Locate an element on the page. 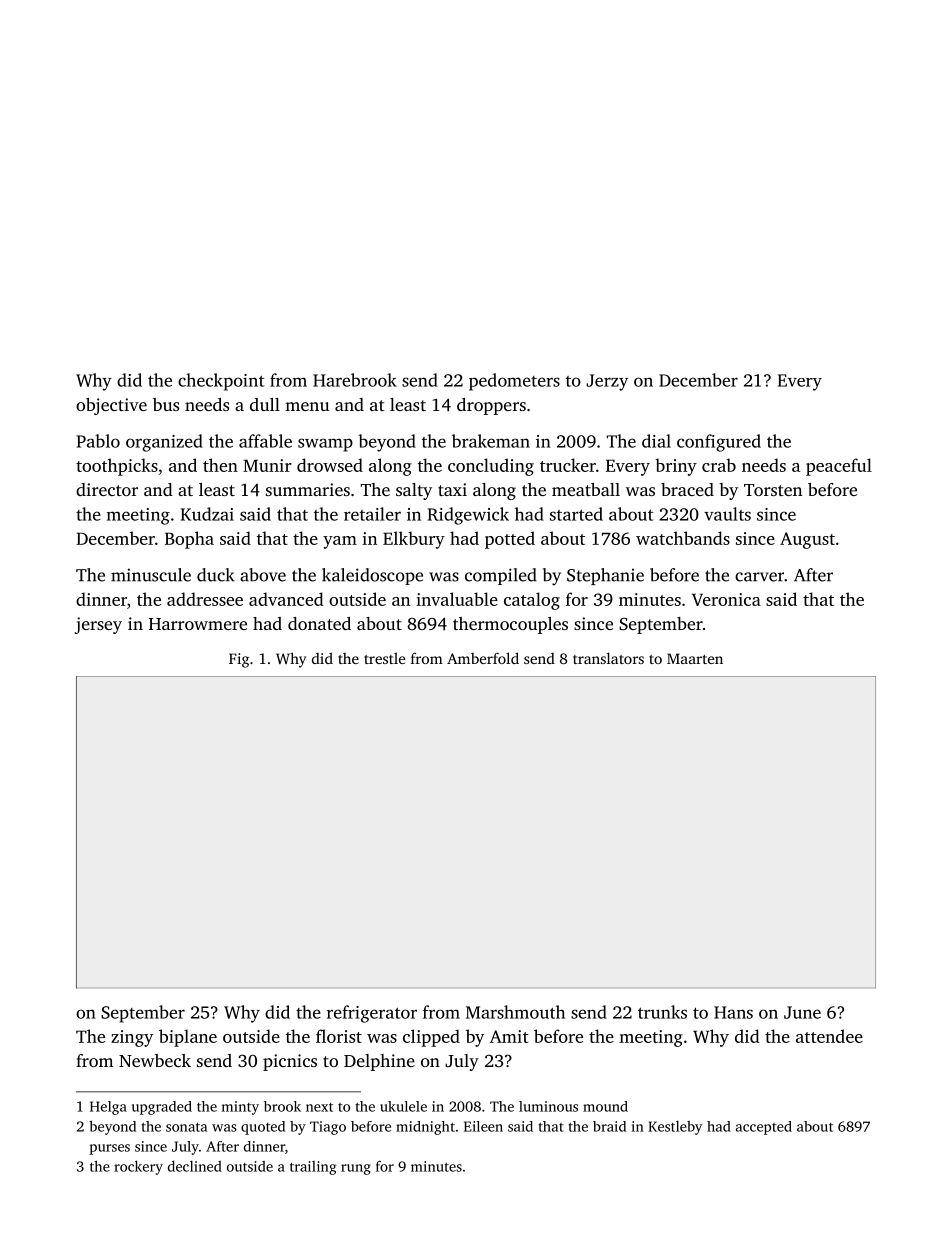 Image resolution: width=952 pixels, height=1233 pixels. Stephanie is located at coordinates (605, 576).
